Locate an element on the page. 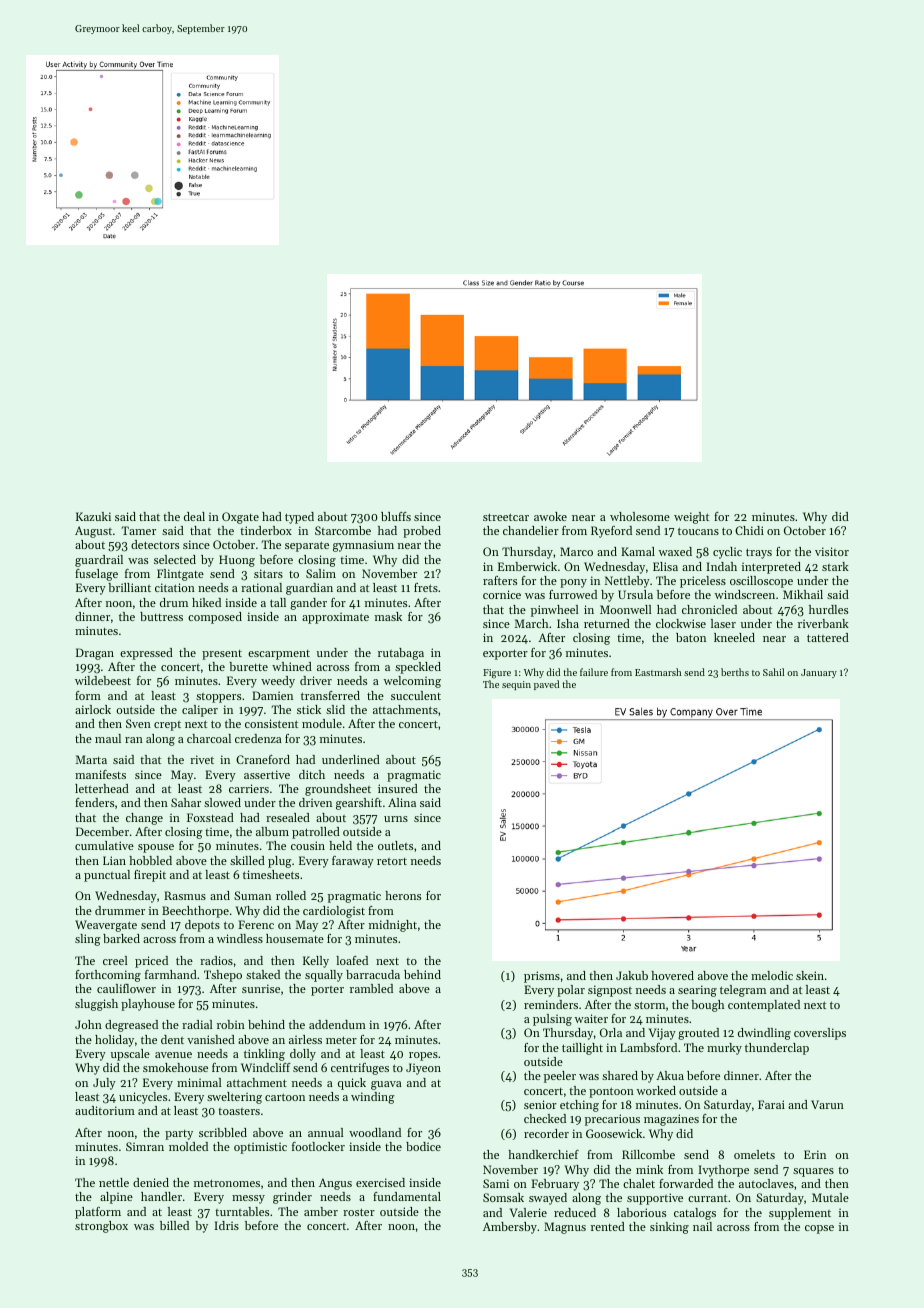 Image resolution: width=924 pixels, height=1308 pixels. Isha is located at coordinates (568, 623).
